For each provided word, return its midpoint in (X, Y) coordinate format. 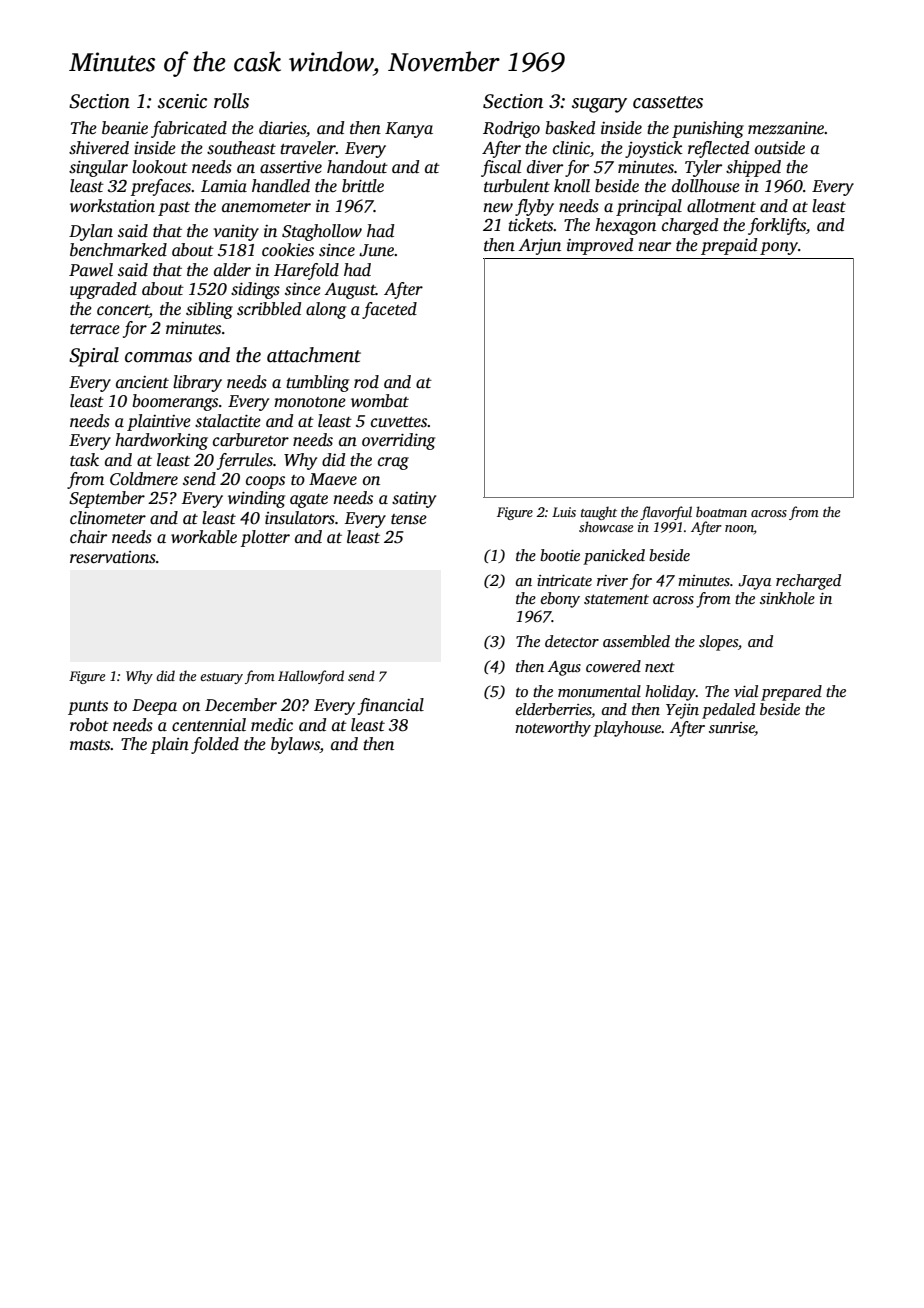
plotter (265, 538)
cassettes (668, 102)
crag (393, 463)
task (84, 460)
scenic (182, 101)
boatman (721, 511)
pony (779, 248)
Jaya (754, 582)
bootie (560, 555)
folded (215, 745)
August (350, 291)
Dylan (91, 232)
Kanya (409, 130)
